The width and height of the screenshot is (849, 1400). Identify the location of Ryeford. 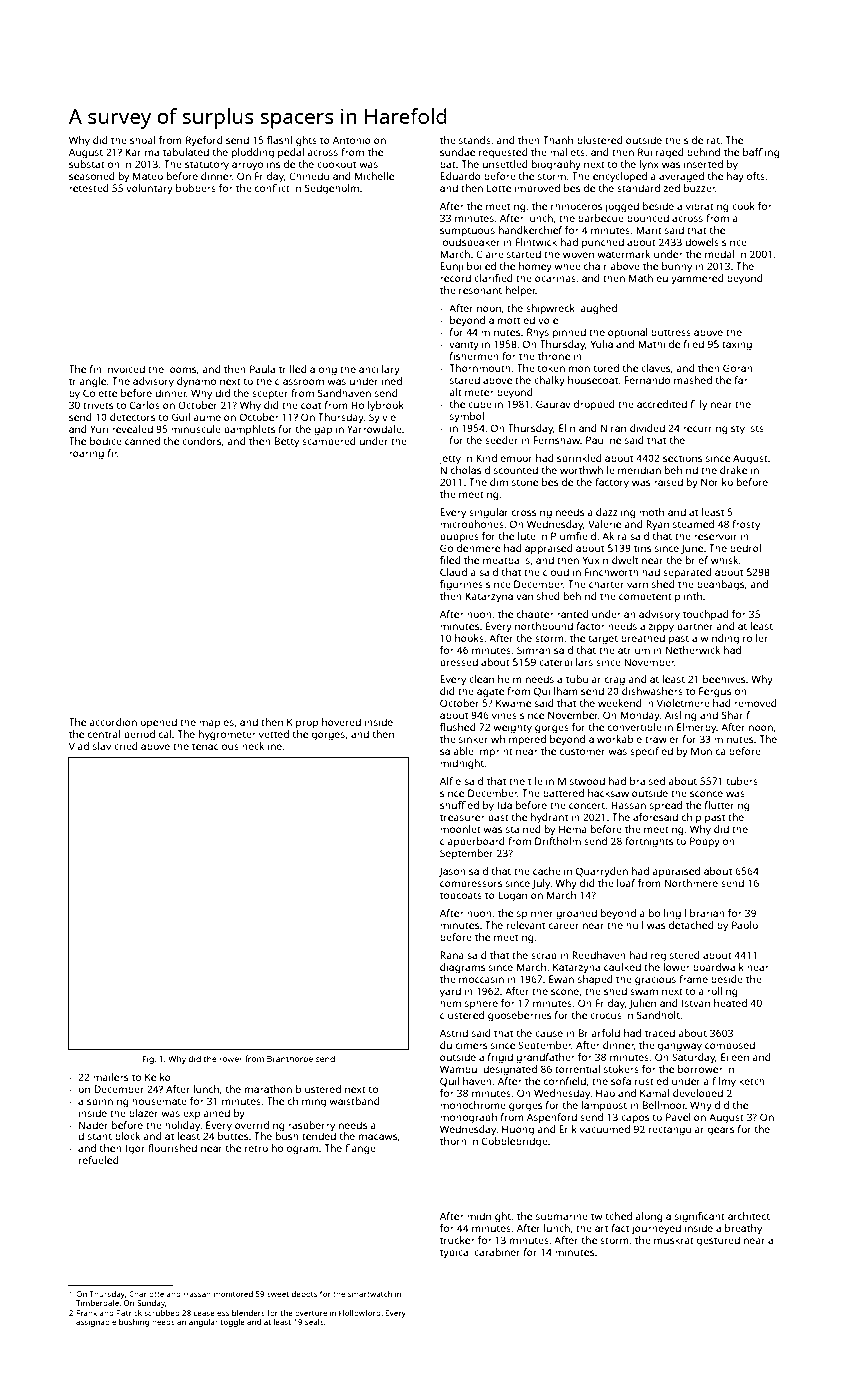
(204, 141).
